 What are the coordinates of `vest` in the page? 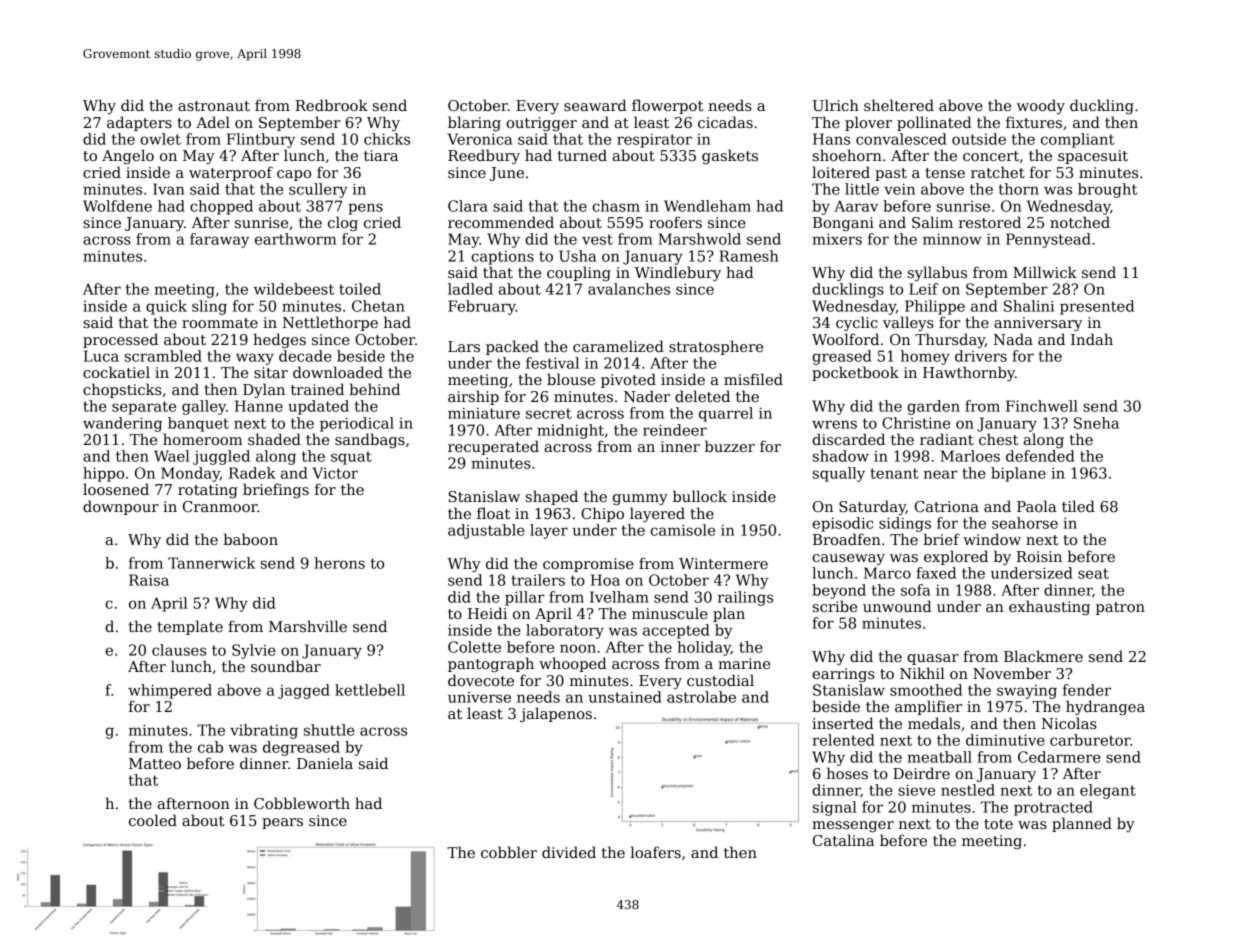 It's located at (597, 239).
